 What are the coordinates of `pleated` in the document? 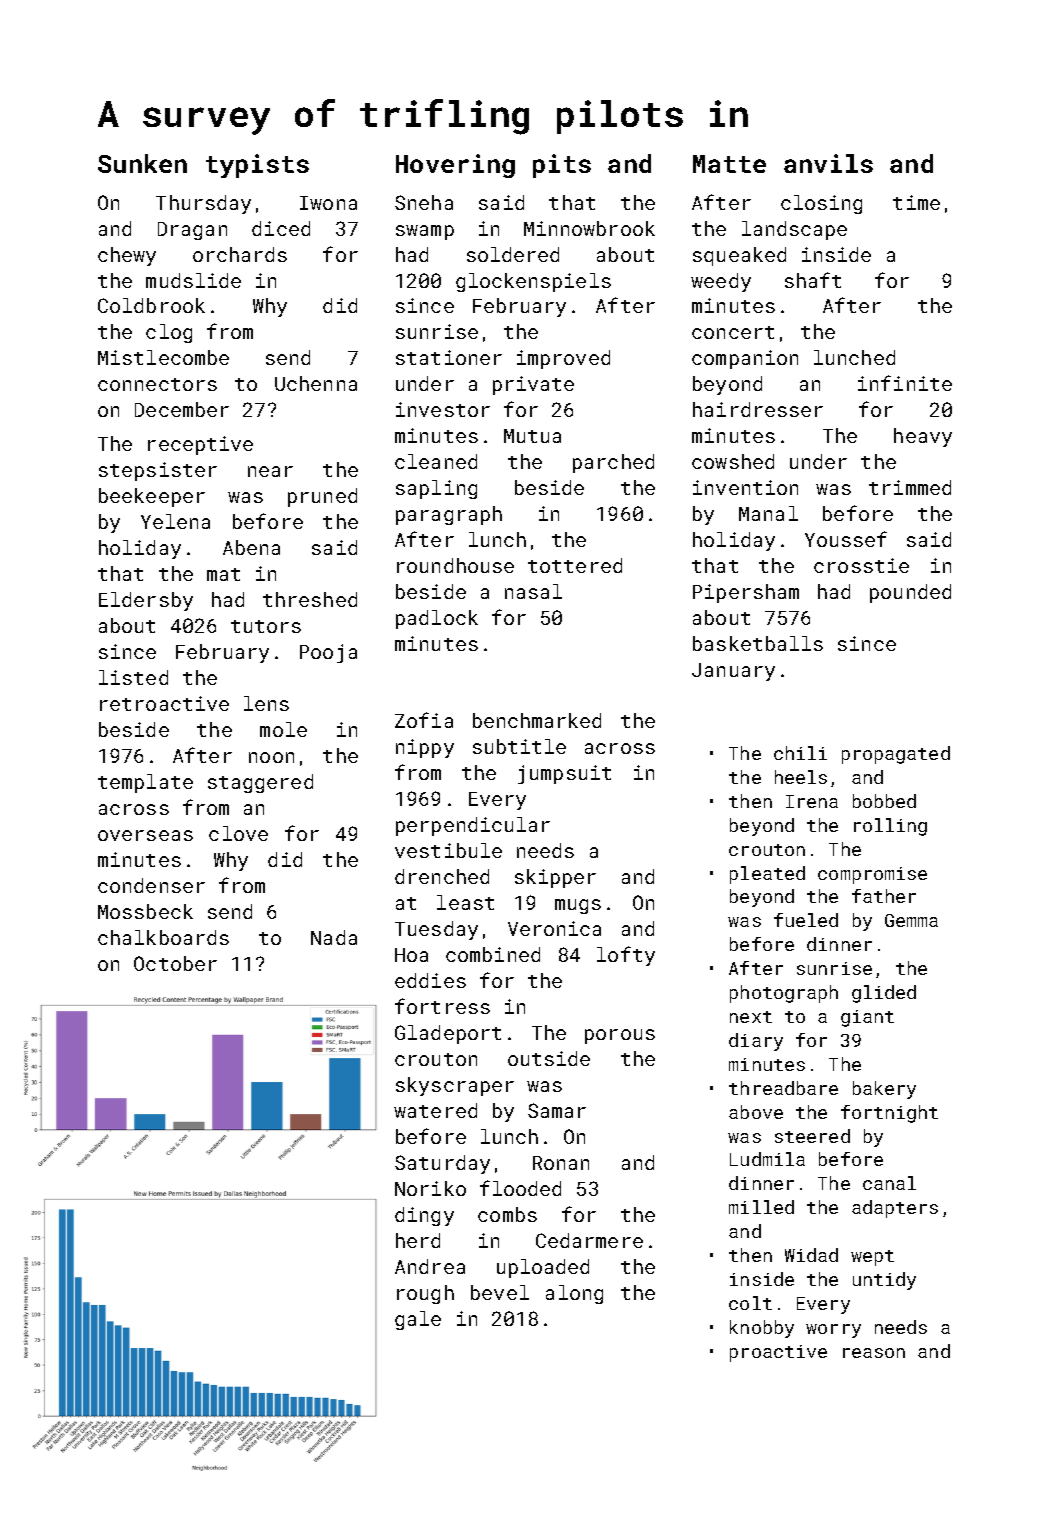 It's located at (767, 875).
